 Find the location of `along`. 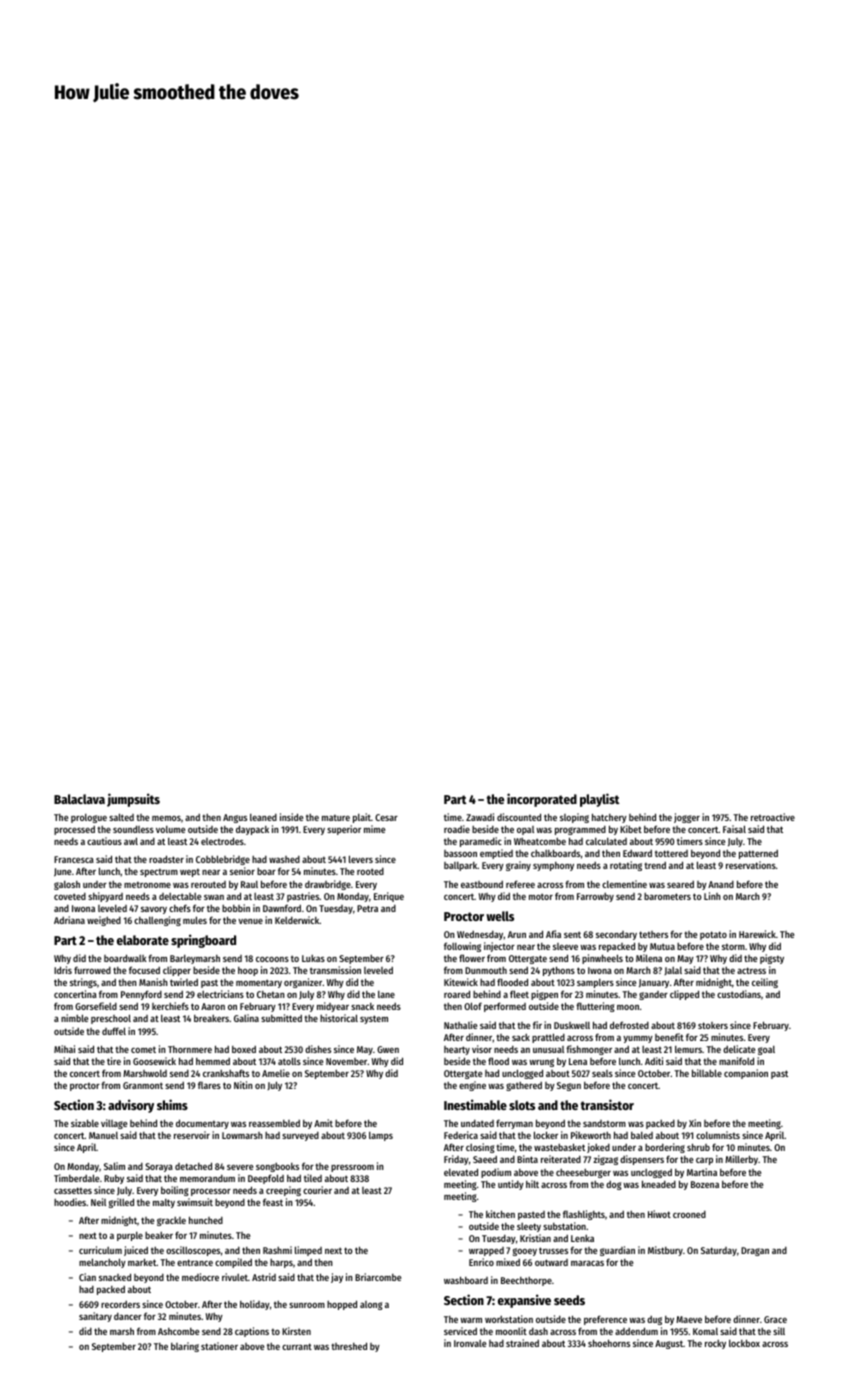

along is located at coordinates (371, 1305).
